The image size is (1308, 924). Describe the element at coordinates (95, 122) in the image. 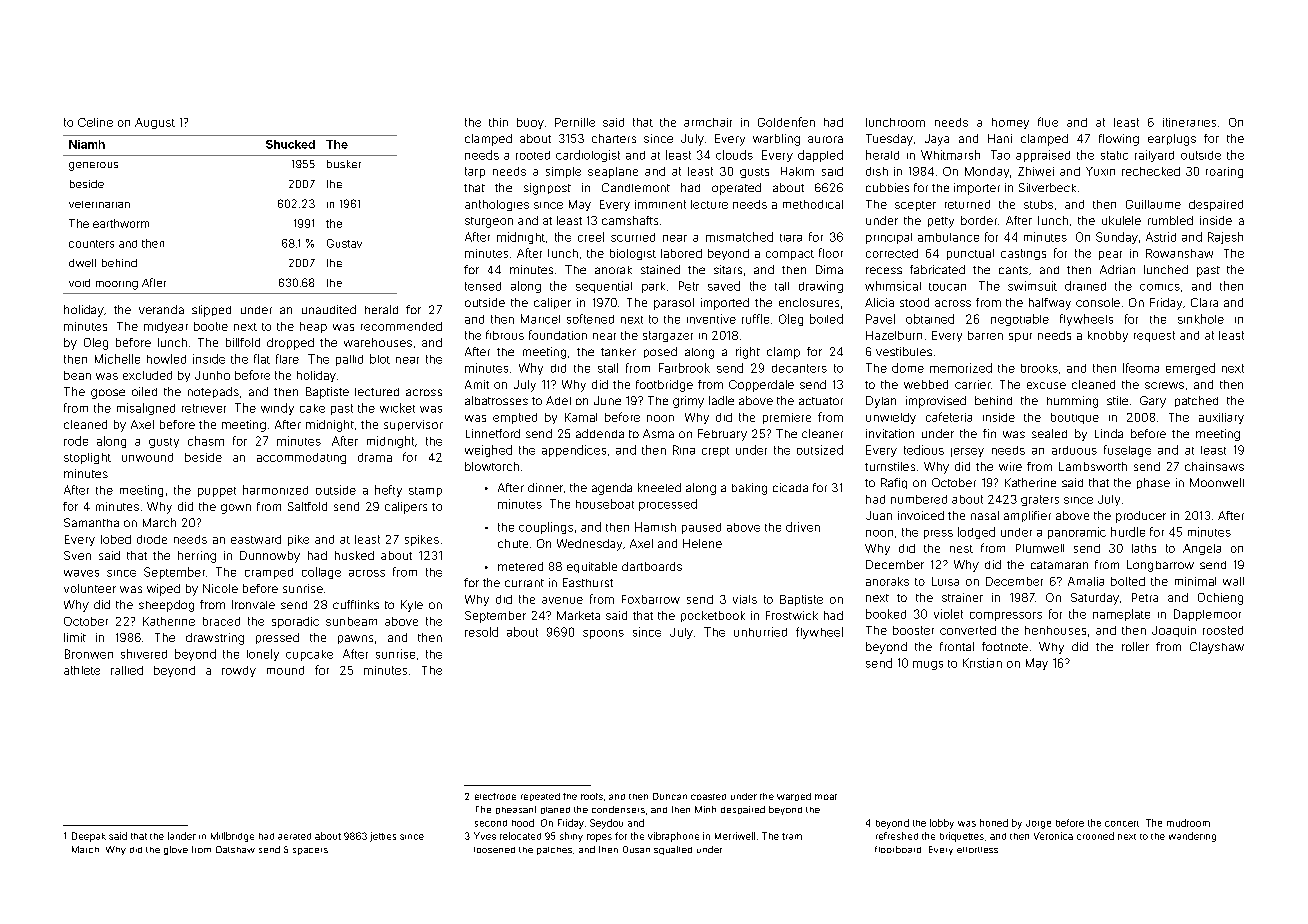

I see `Celine` at that location.
